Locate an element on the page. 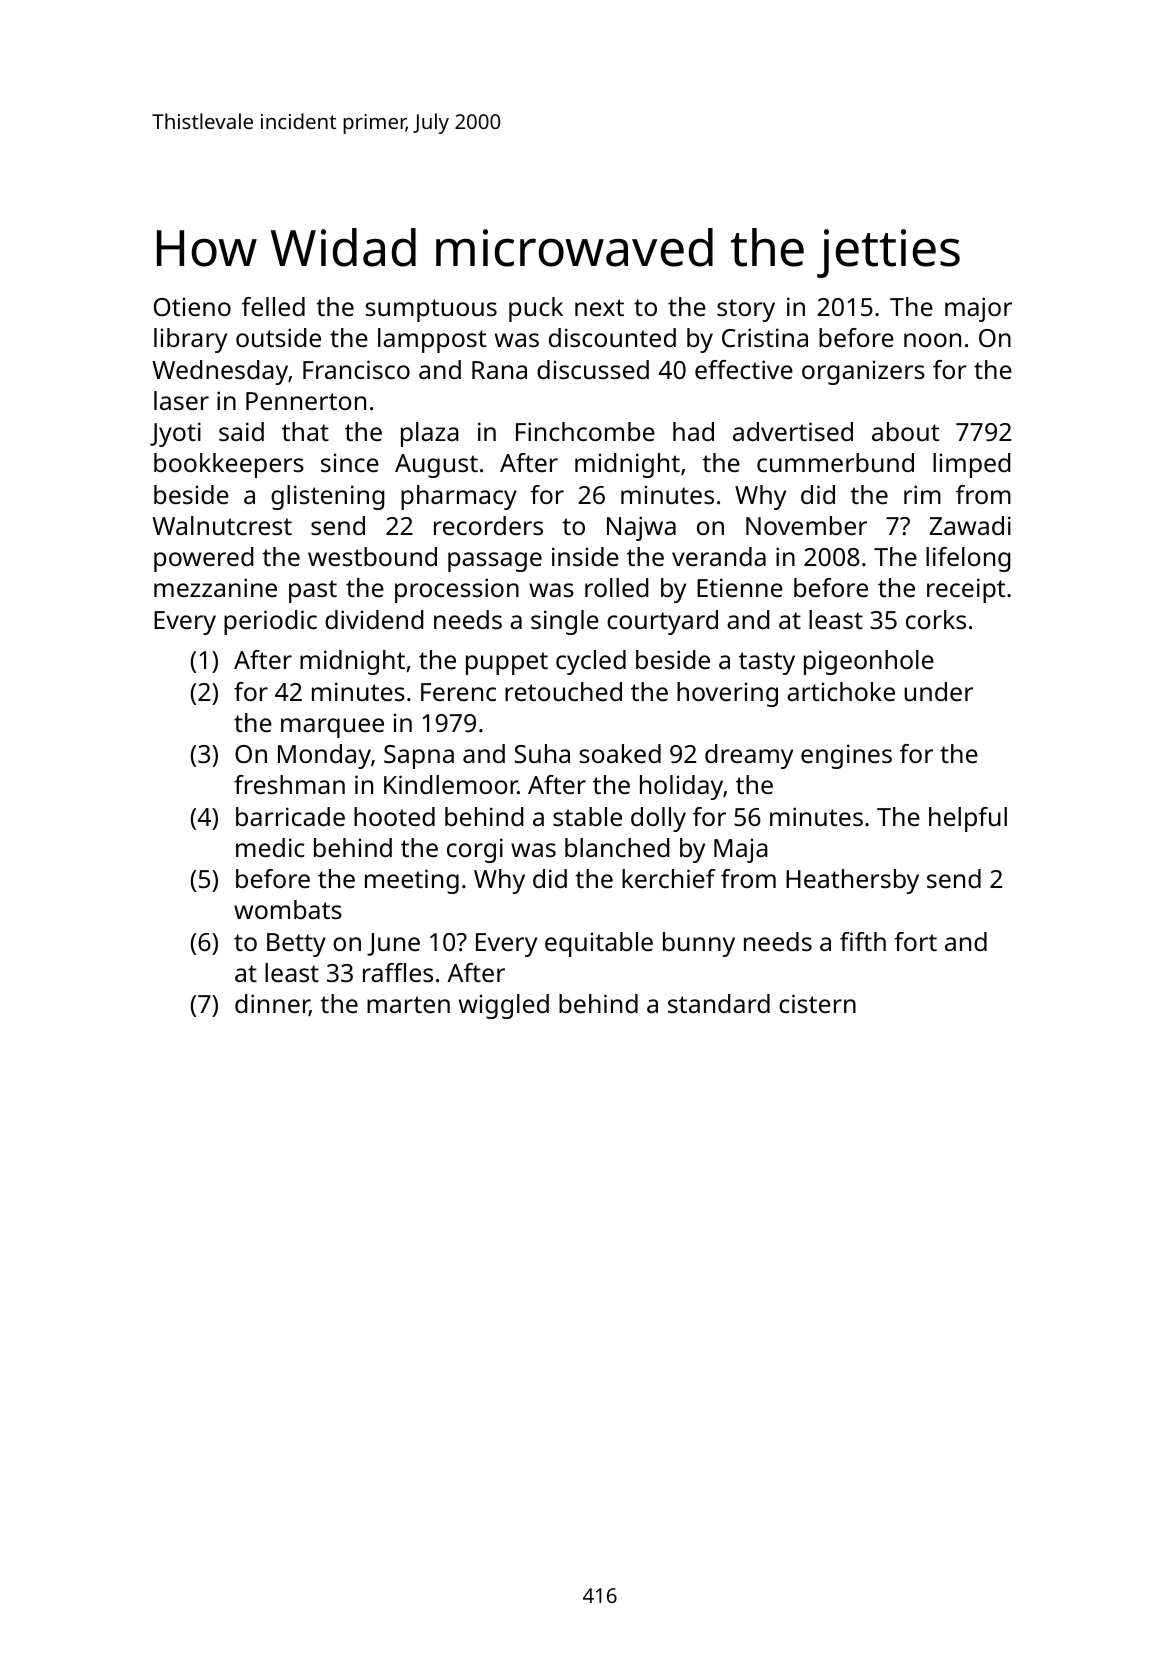 Image resolution: width=1165 pixels, height=1654 pixels. library is located at coordinates (190, 340).
